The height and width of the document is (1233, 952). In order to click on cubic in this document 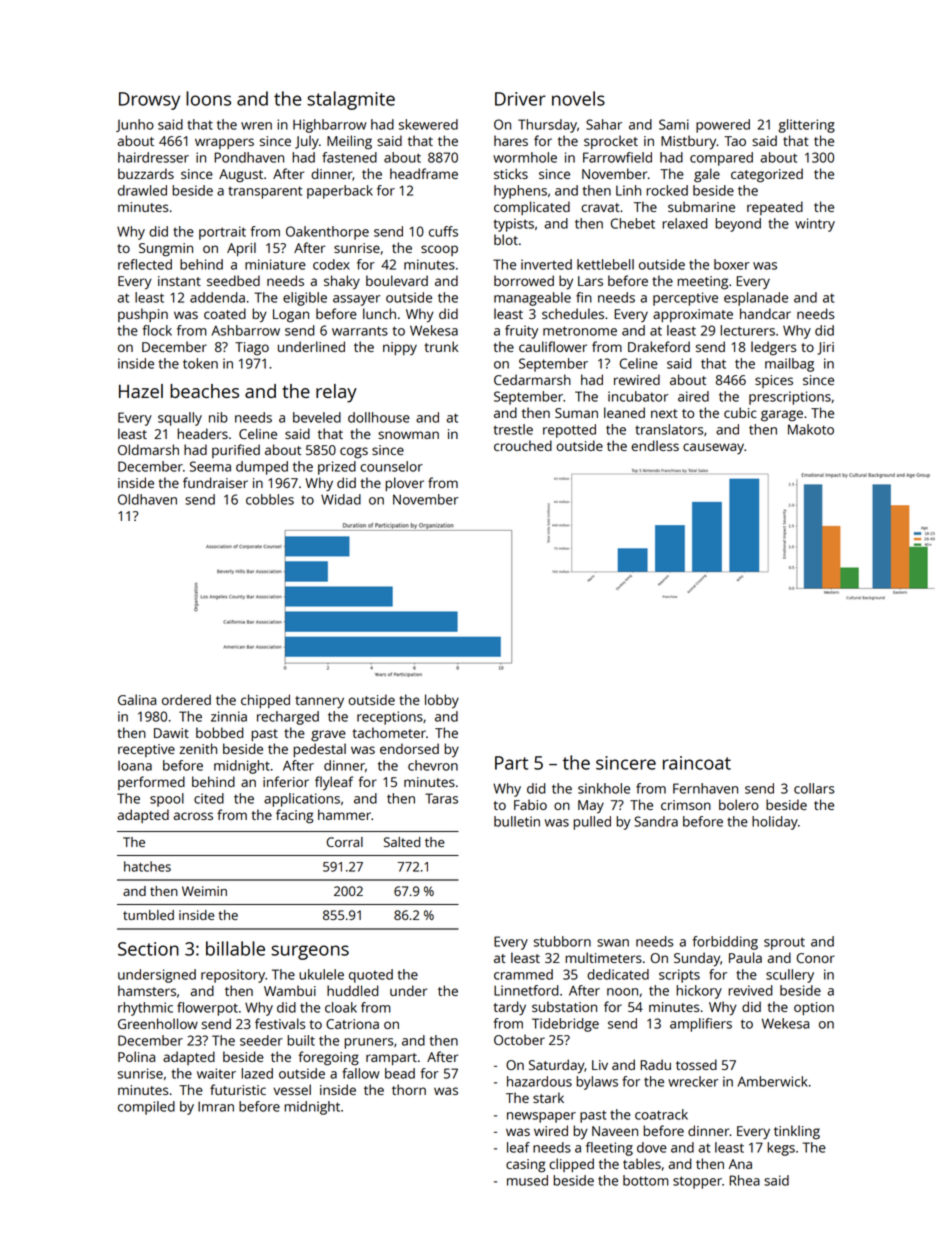, I will do `click(740, 412)`.
